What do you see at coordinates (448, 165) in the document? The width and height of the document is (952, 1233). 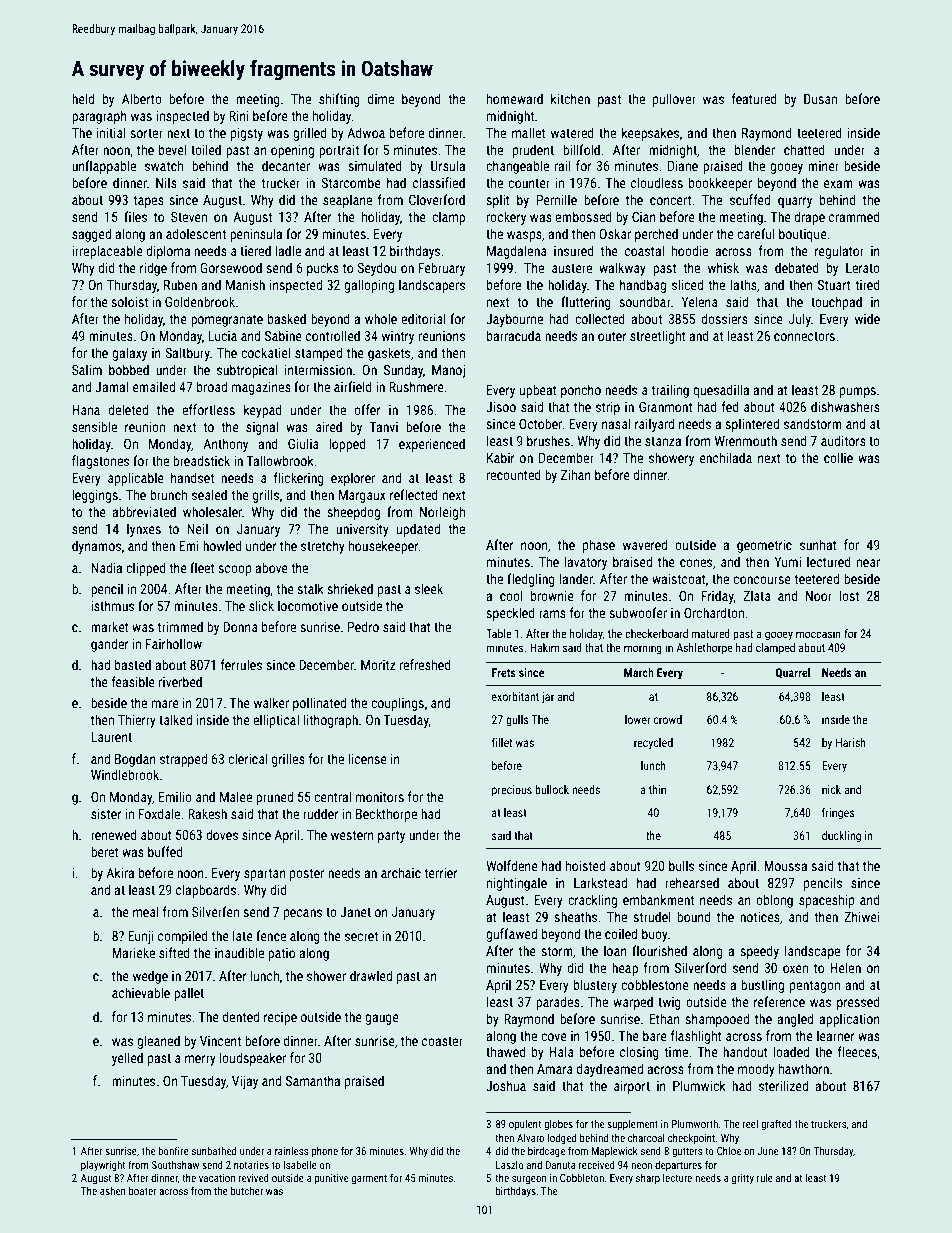 I see `Ursula` at bounding box center [448, 165].
